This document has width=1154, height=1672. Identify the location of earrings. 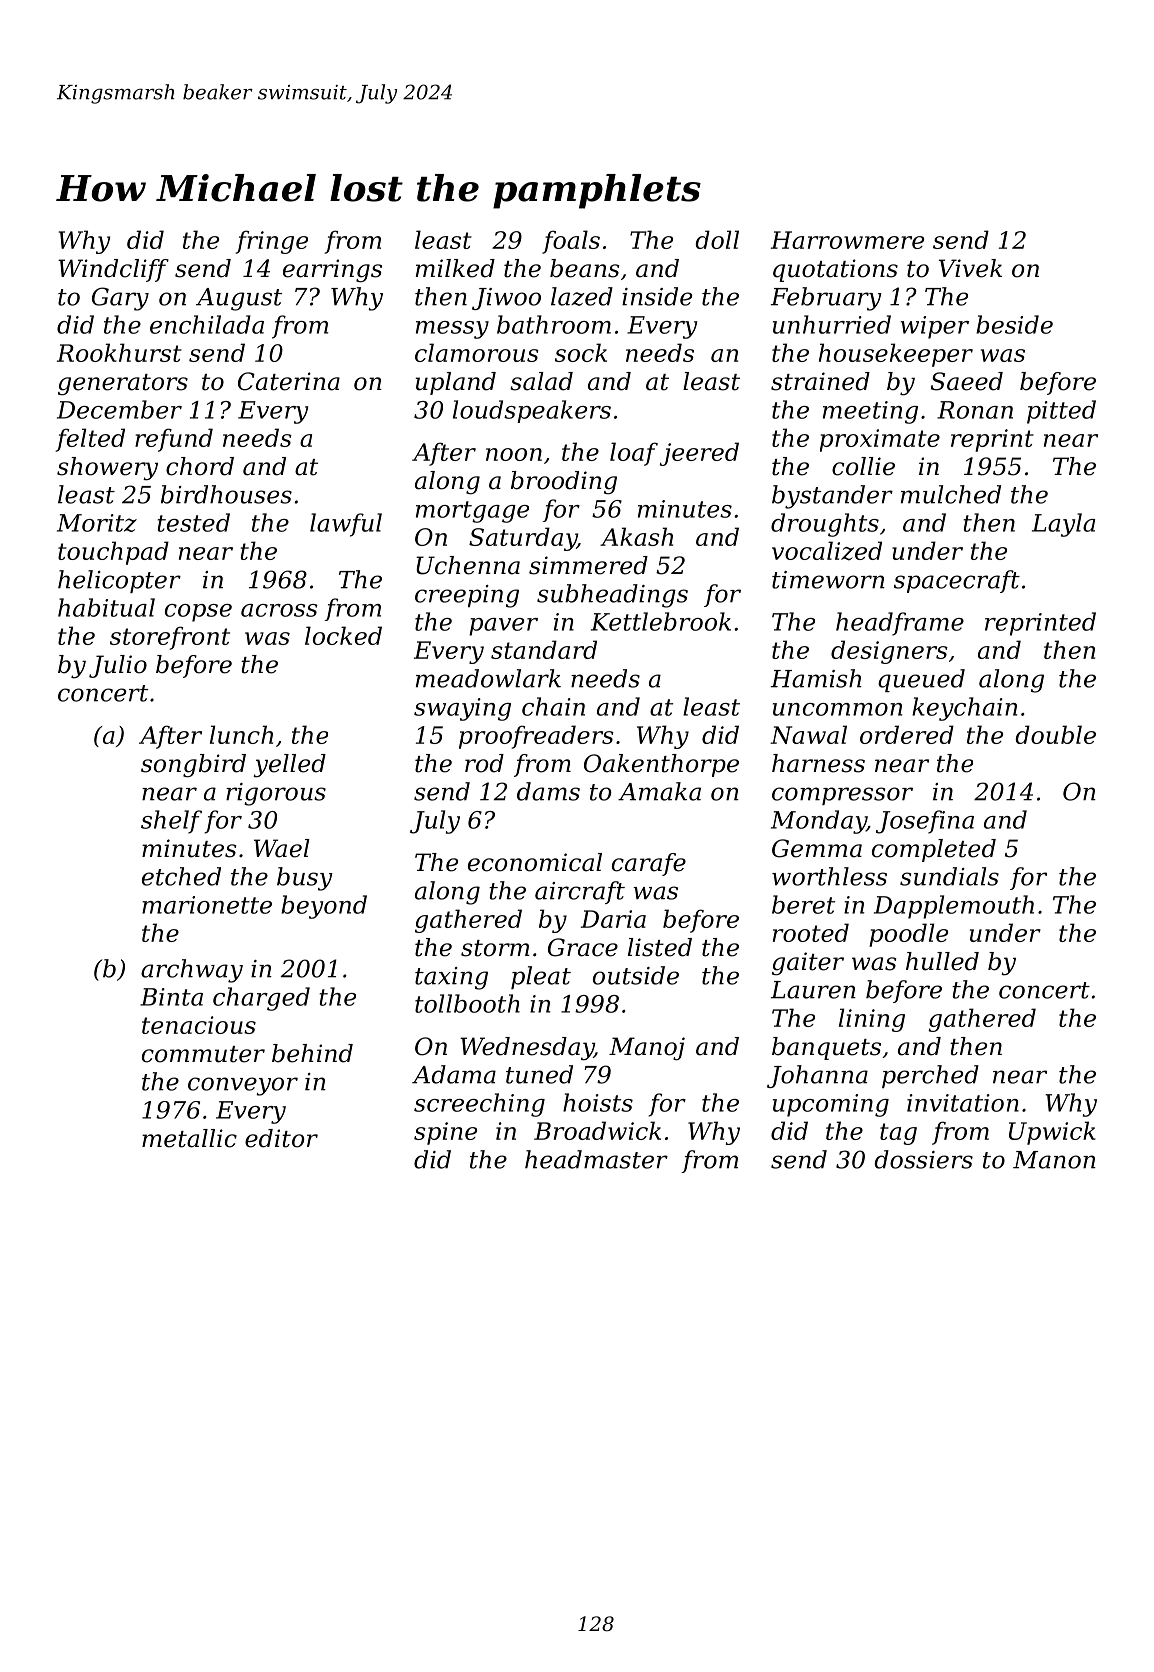
(332, 271).
